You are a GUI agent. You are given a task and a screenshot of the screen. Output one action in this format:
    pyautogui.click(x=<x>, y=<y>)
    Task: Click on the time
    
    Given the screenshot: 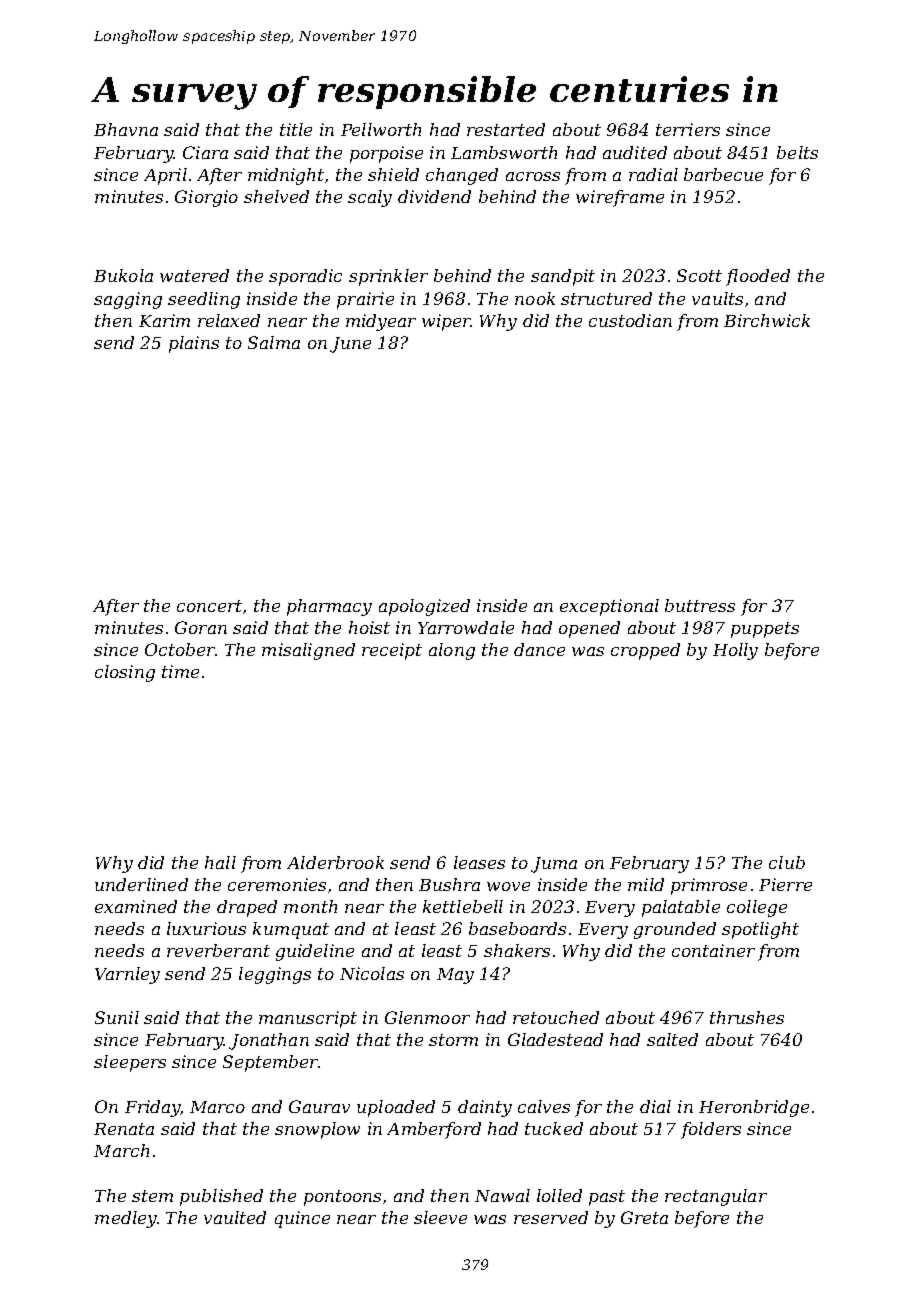 What is the action you would take?
    pyautogui.click(x=180, y=671)
